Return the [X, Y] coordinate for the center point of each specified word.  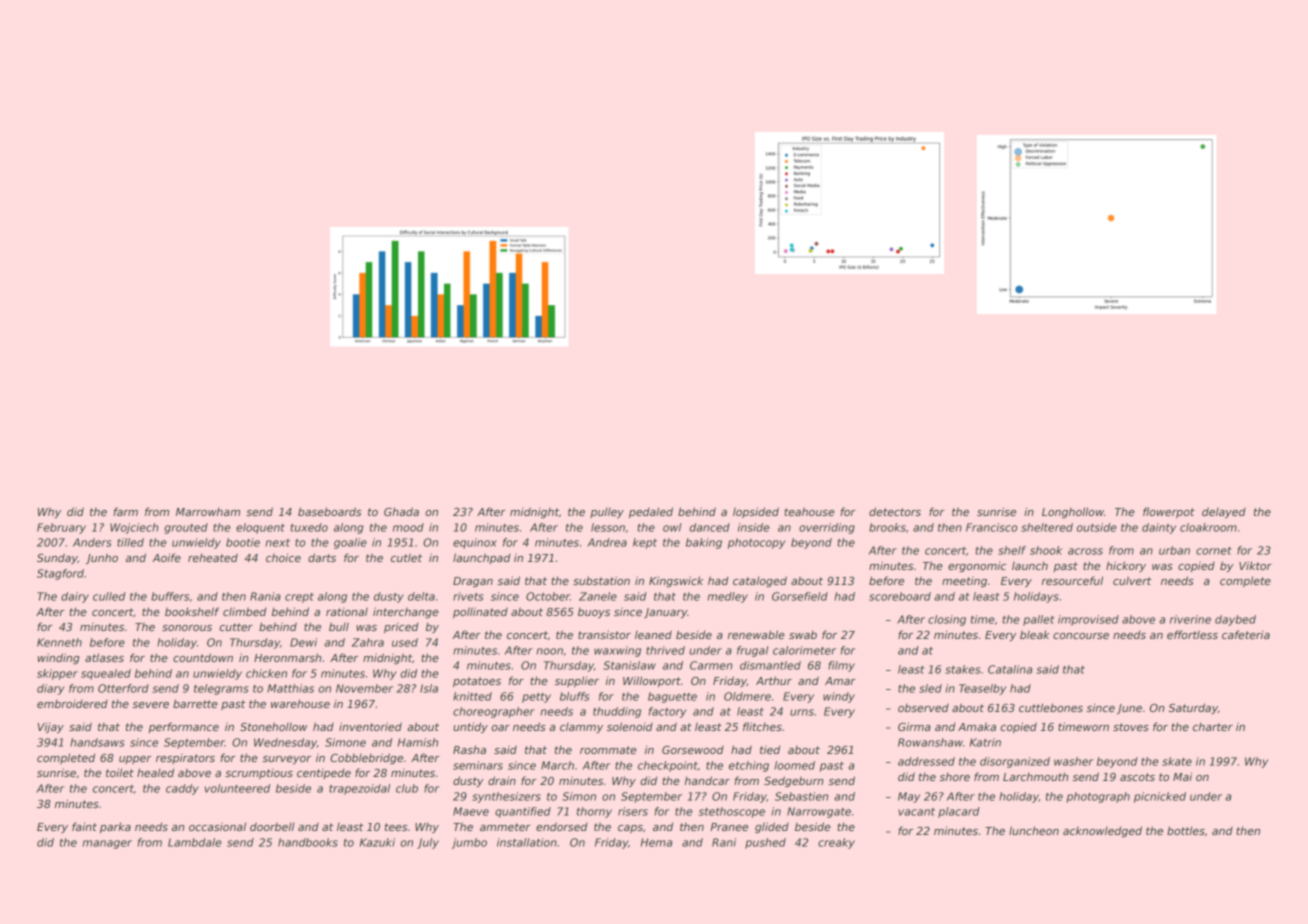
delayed [1224, 512]
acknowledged [1102, 831]
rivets [468, 596]
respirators [185, 759]
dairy [75, 597]
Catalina [1010, 669]
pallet [1038, 620]
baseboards [329, 511]
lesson [608, 527]
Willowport [652, 681]
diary [51, 689]
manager [107, 844]
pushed [765, 843]
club [407, 788]
